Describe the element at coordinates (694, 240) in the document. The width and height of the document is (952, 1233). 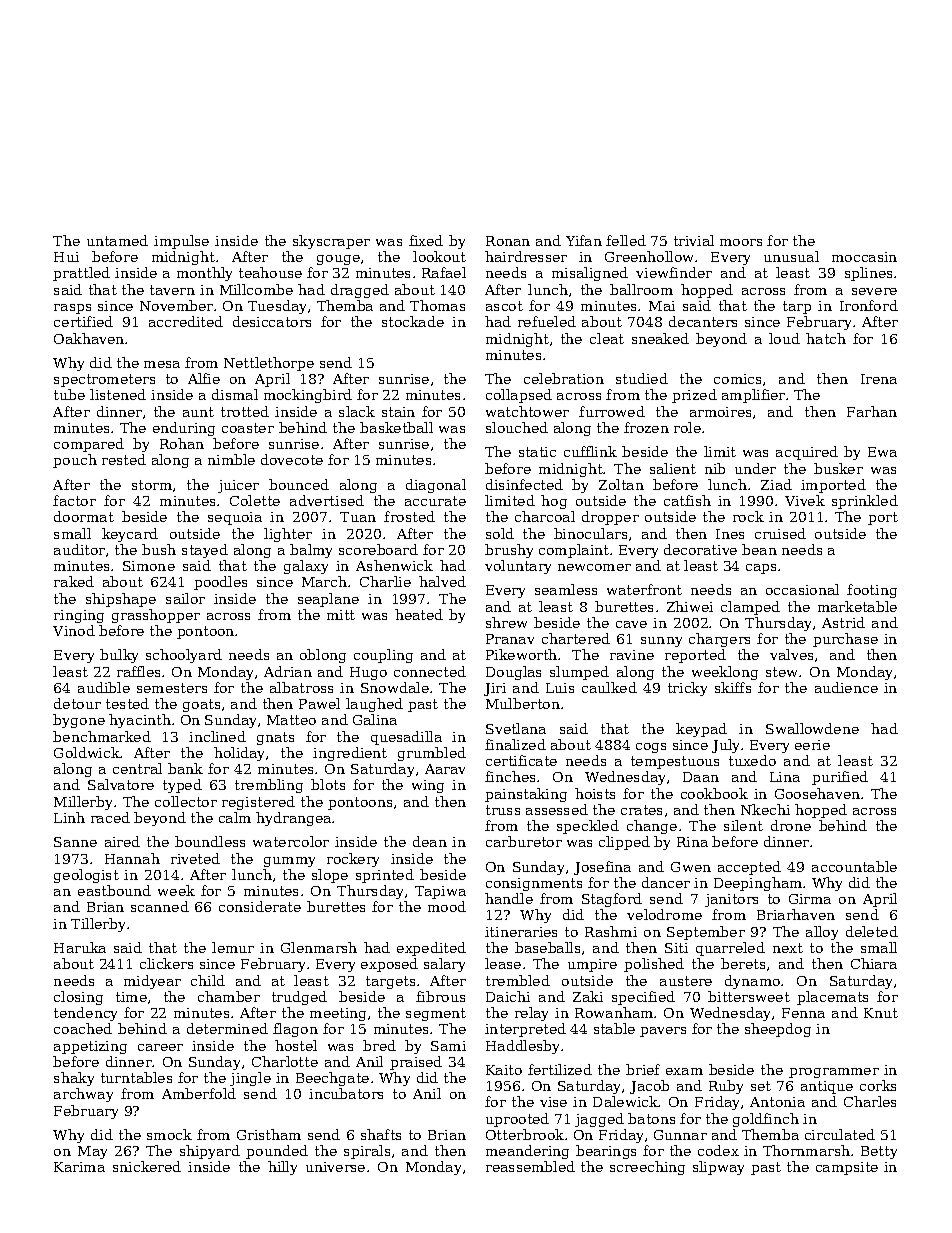
I see `trivial` at that location.
